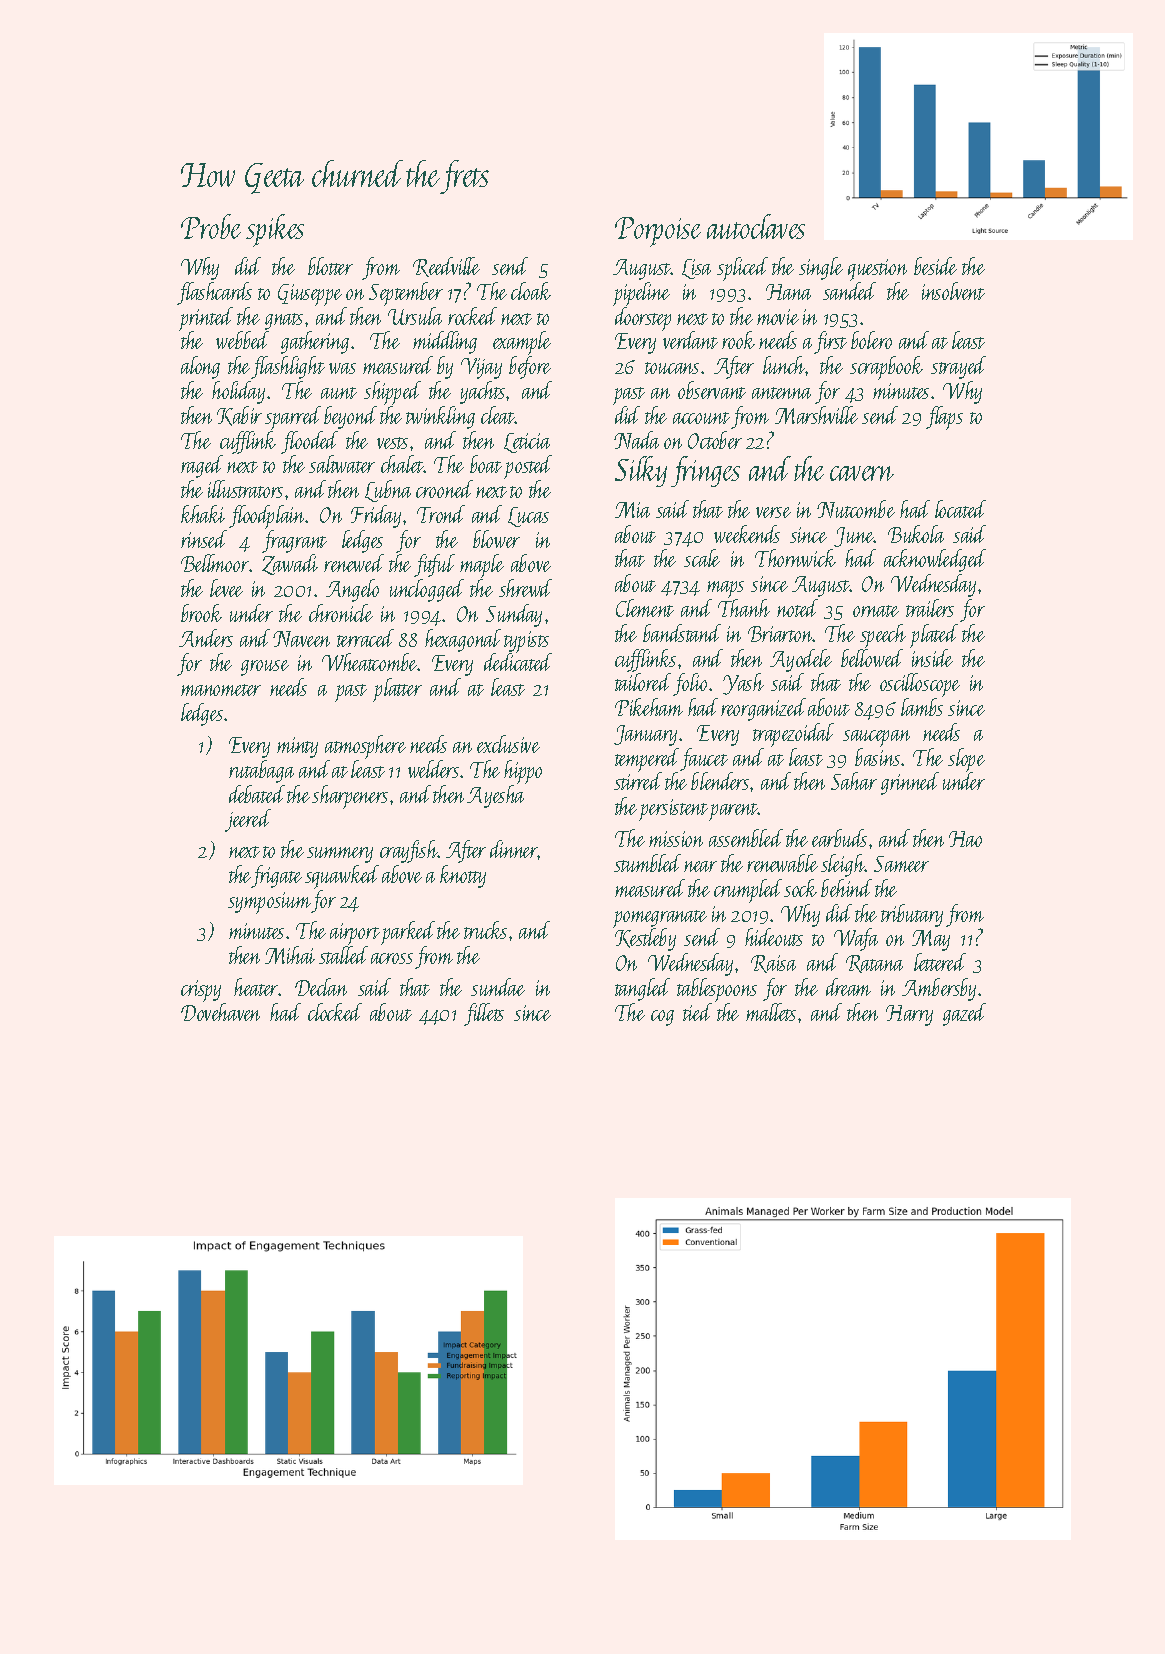  What do you see at coordinates (658, 232) in the page?
I see `Porpoise` at bounding box center [658, 232].
